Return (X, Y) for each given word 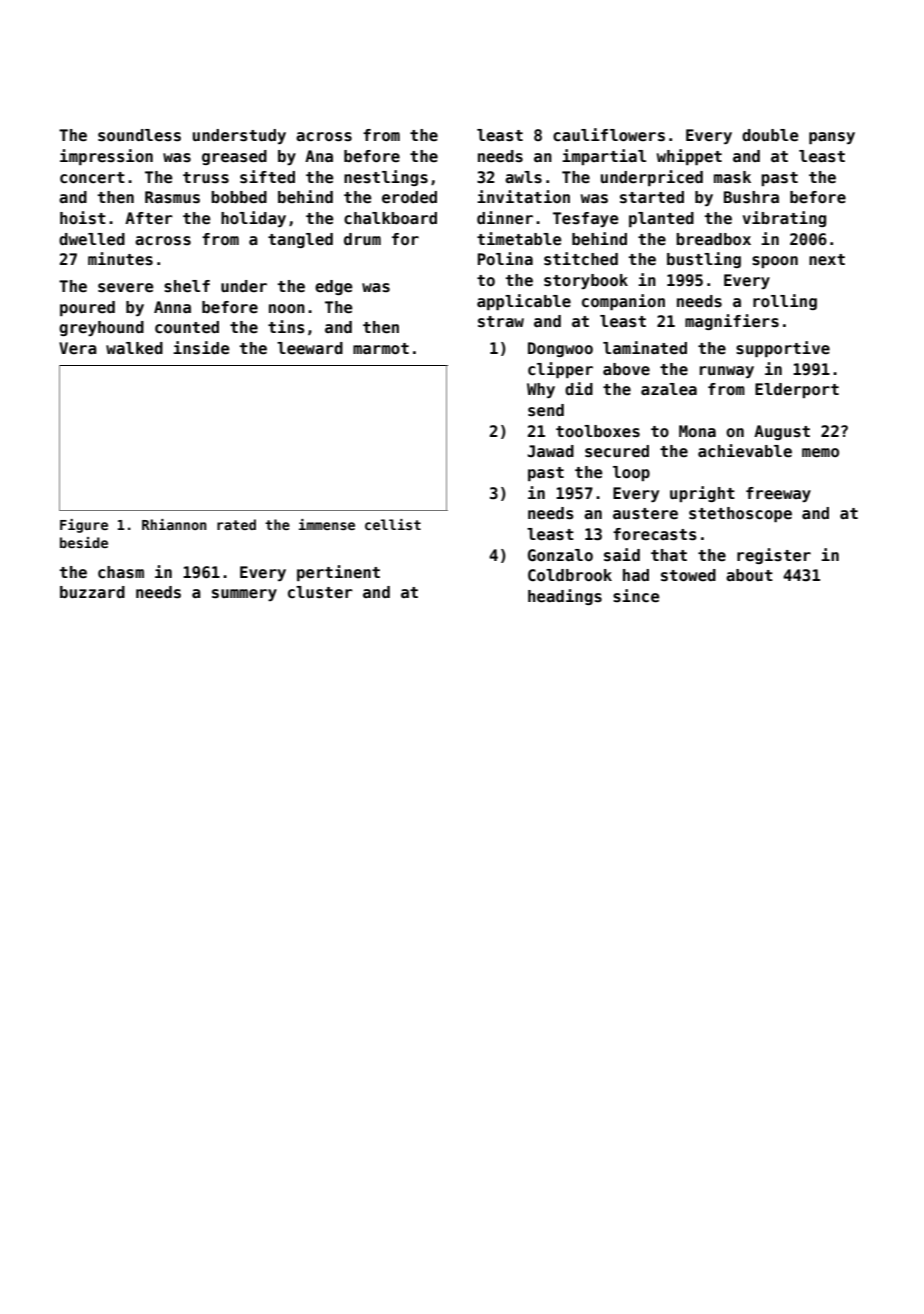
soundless (139, 135)
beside (84, 542)
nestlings (386, 178)
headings (565, 597)
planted (661, 219)
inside (201, 348)
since (636, 596)
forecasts (655, 534)
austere (645, 514)
